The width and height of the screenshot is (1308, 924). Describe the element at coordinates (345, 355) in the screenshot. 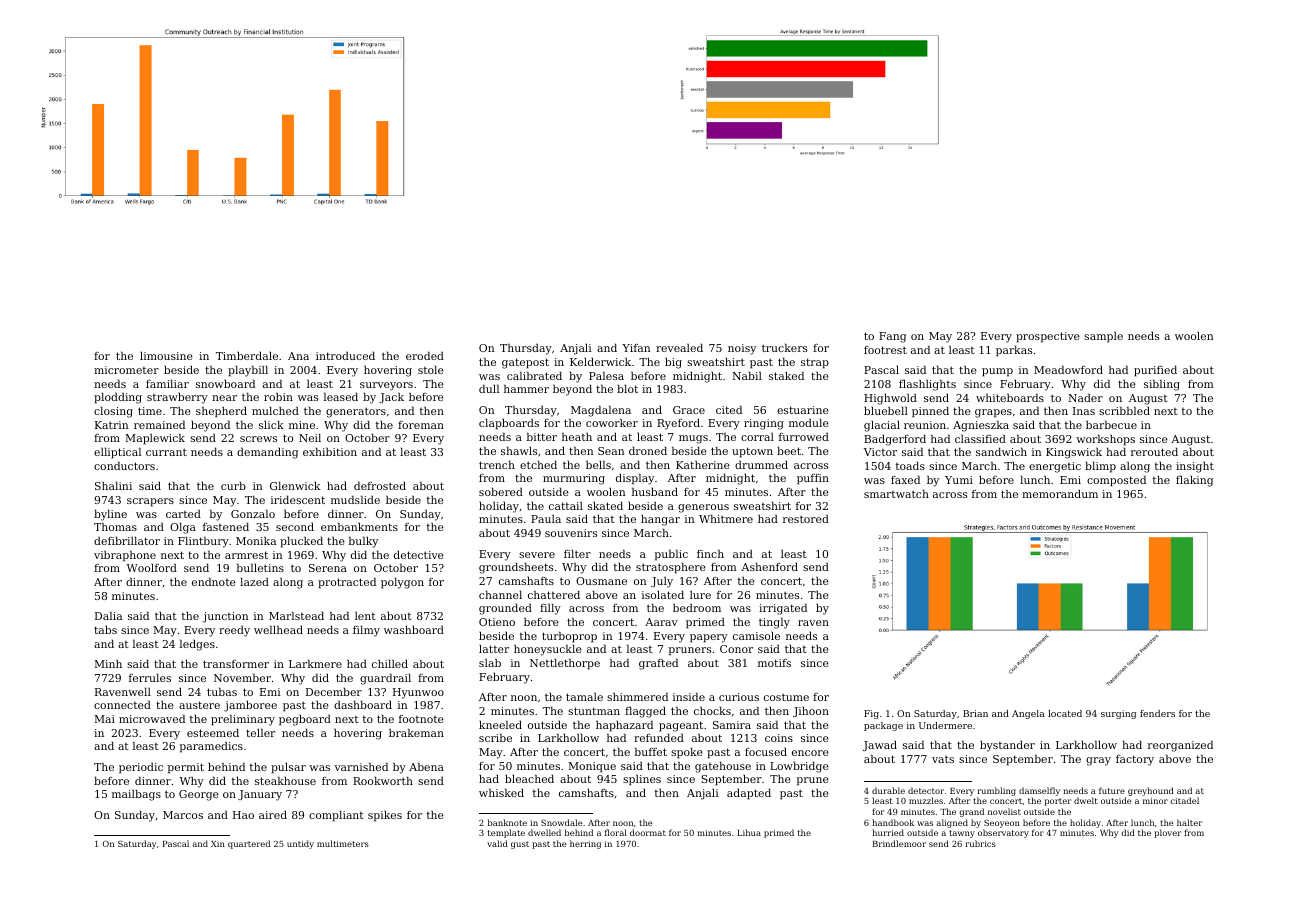

I see `introduced` at that location.
